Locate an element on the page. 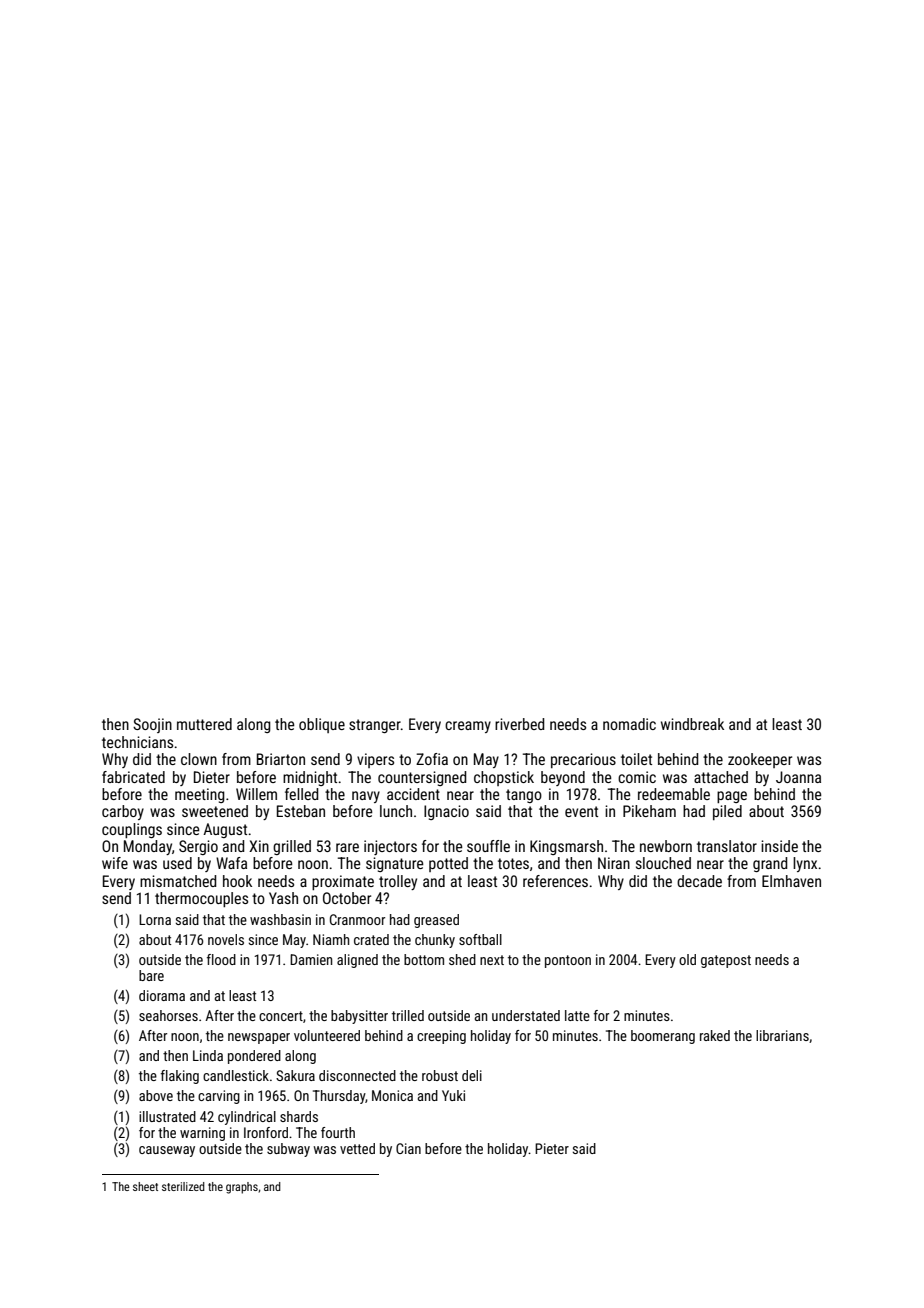 The width and height of the page is (924, 1308). windbreak is located at coordinates (692, 724).
